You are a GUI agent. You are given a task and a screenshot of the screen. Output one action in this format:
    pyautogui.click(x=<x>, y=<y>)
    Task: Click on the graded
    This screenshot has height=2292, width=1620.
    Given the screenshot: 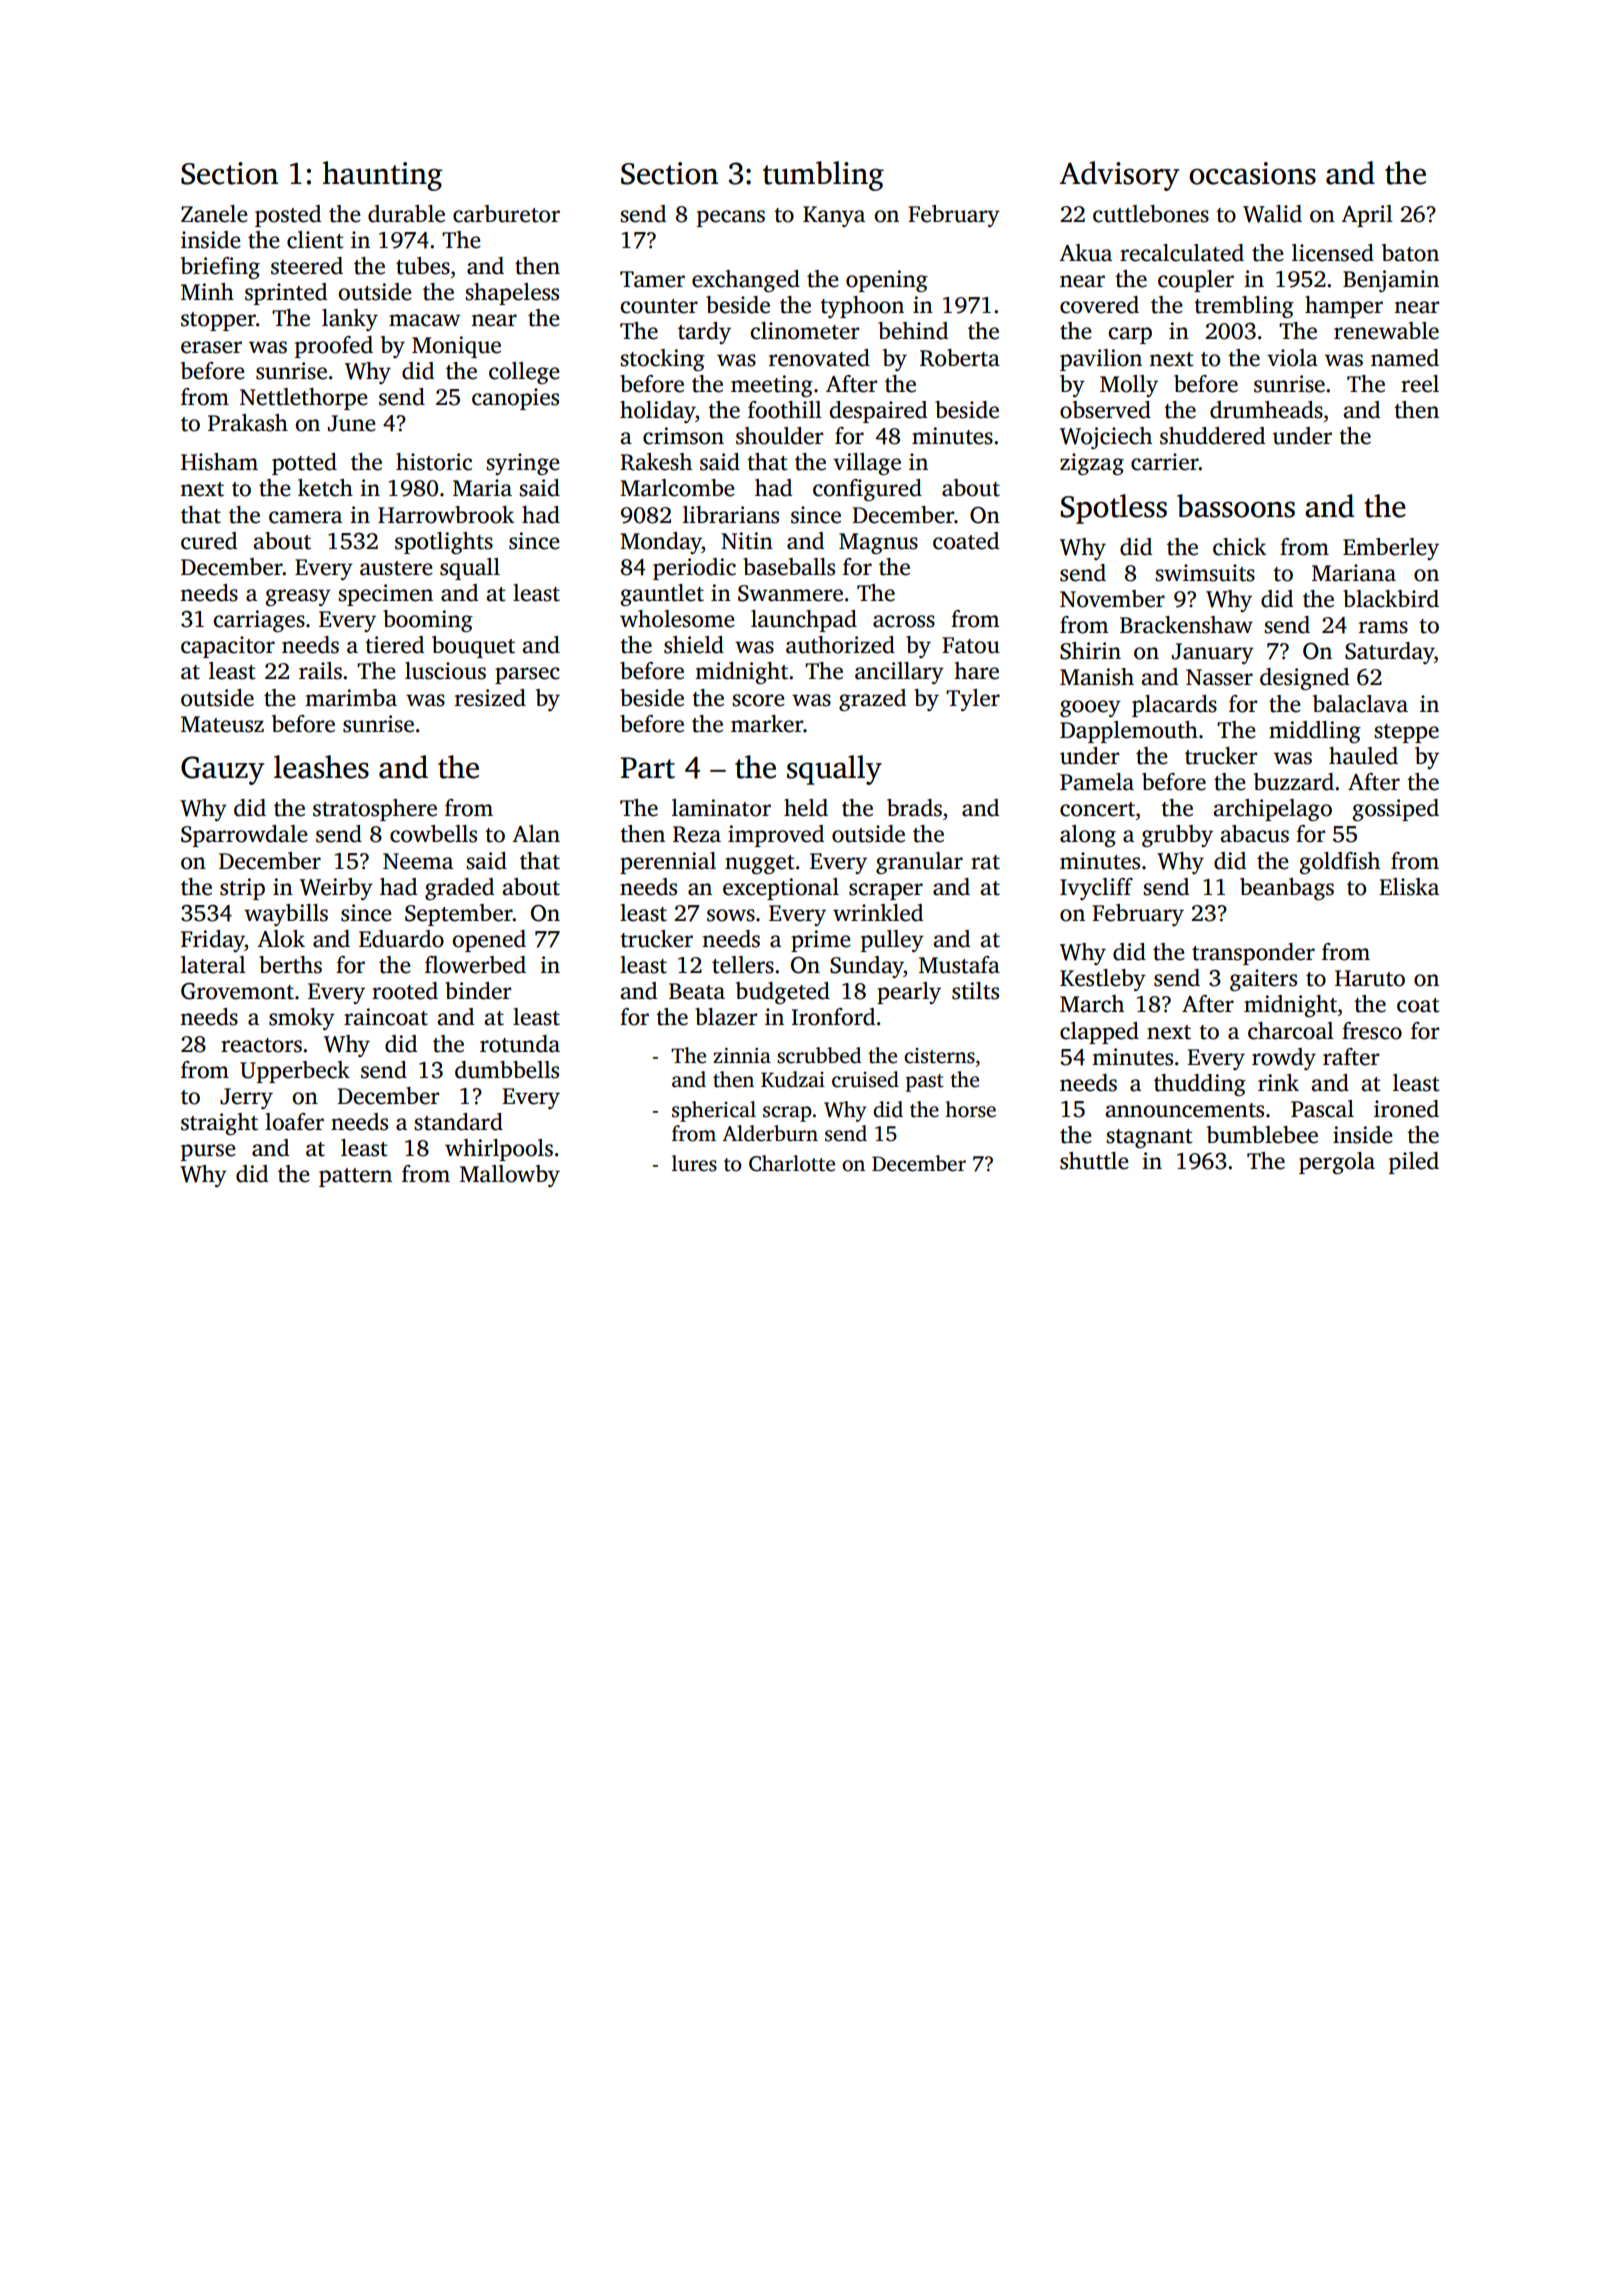 What is the action you would take?
    pyautogui.click(x=459, y=889)
